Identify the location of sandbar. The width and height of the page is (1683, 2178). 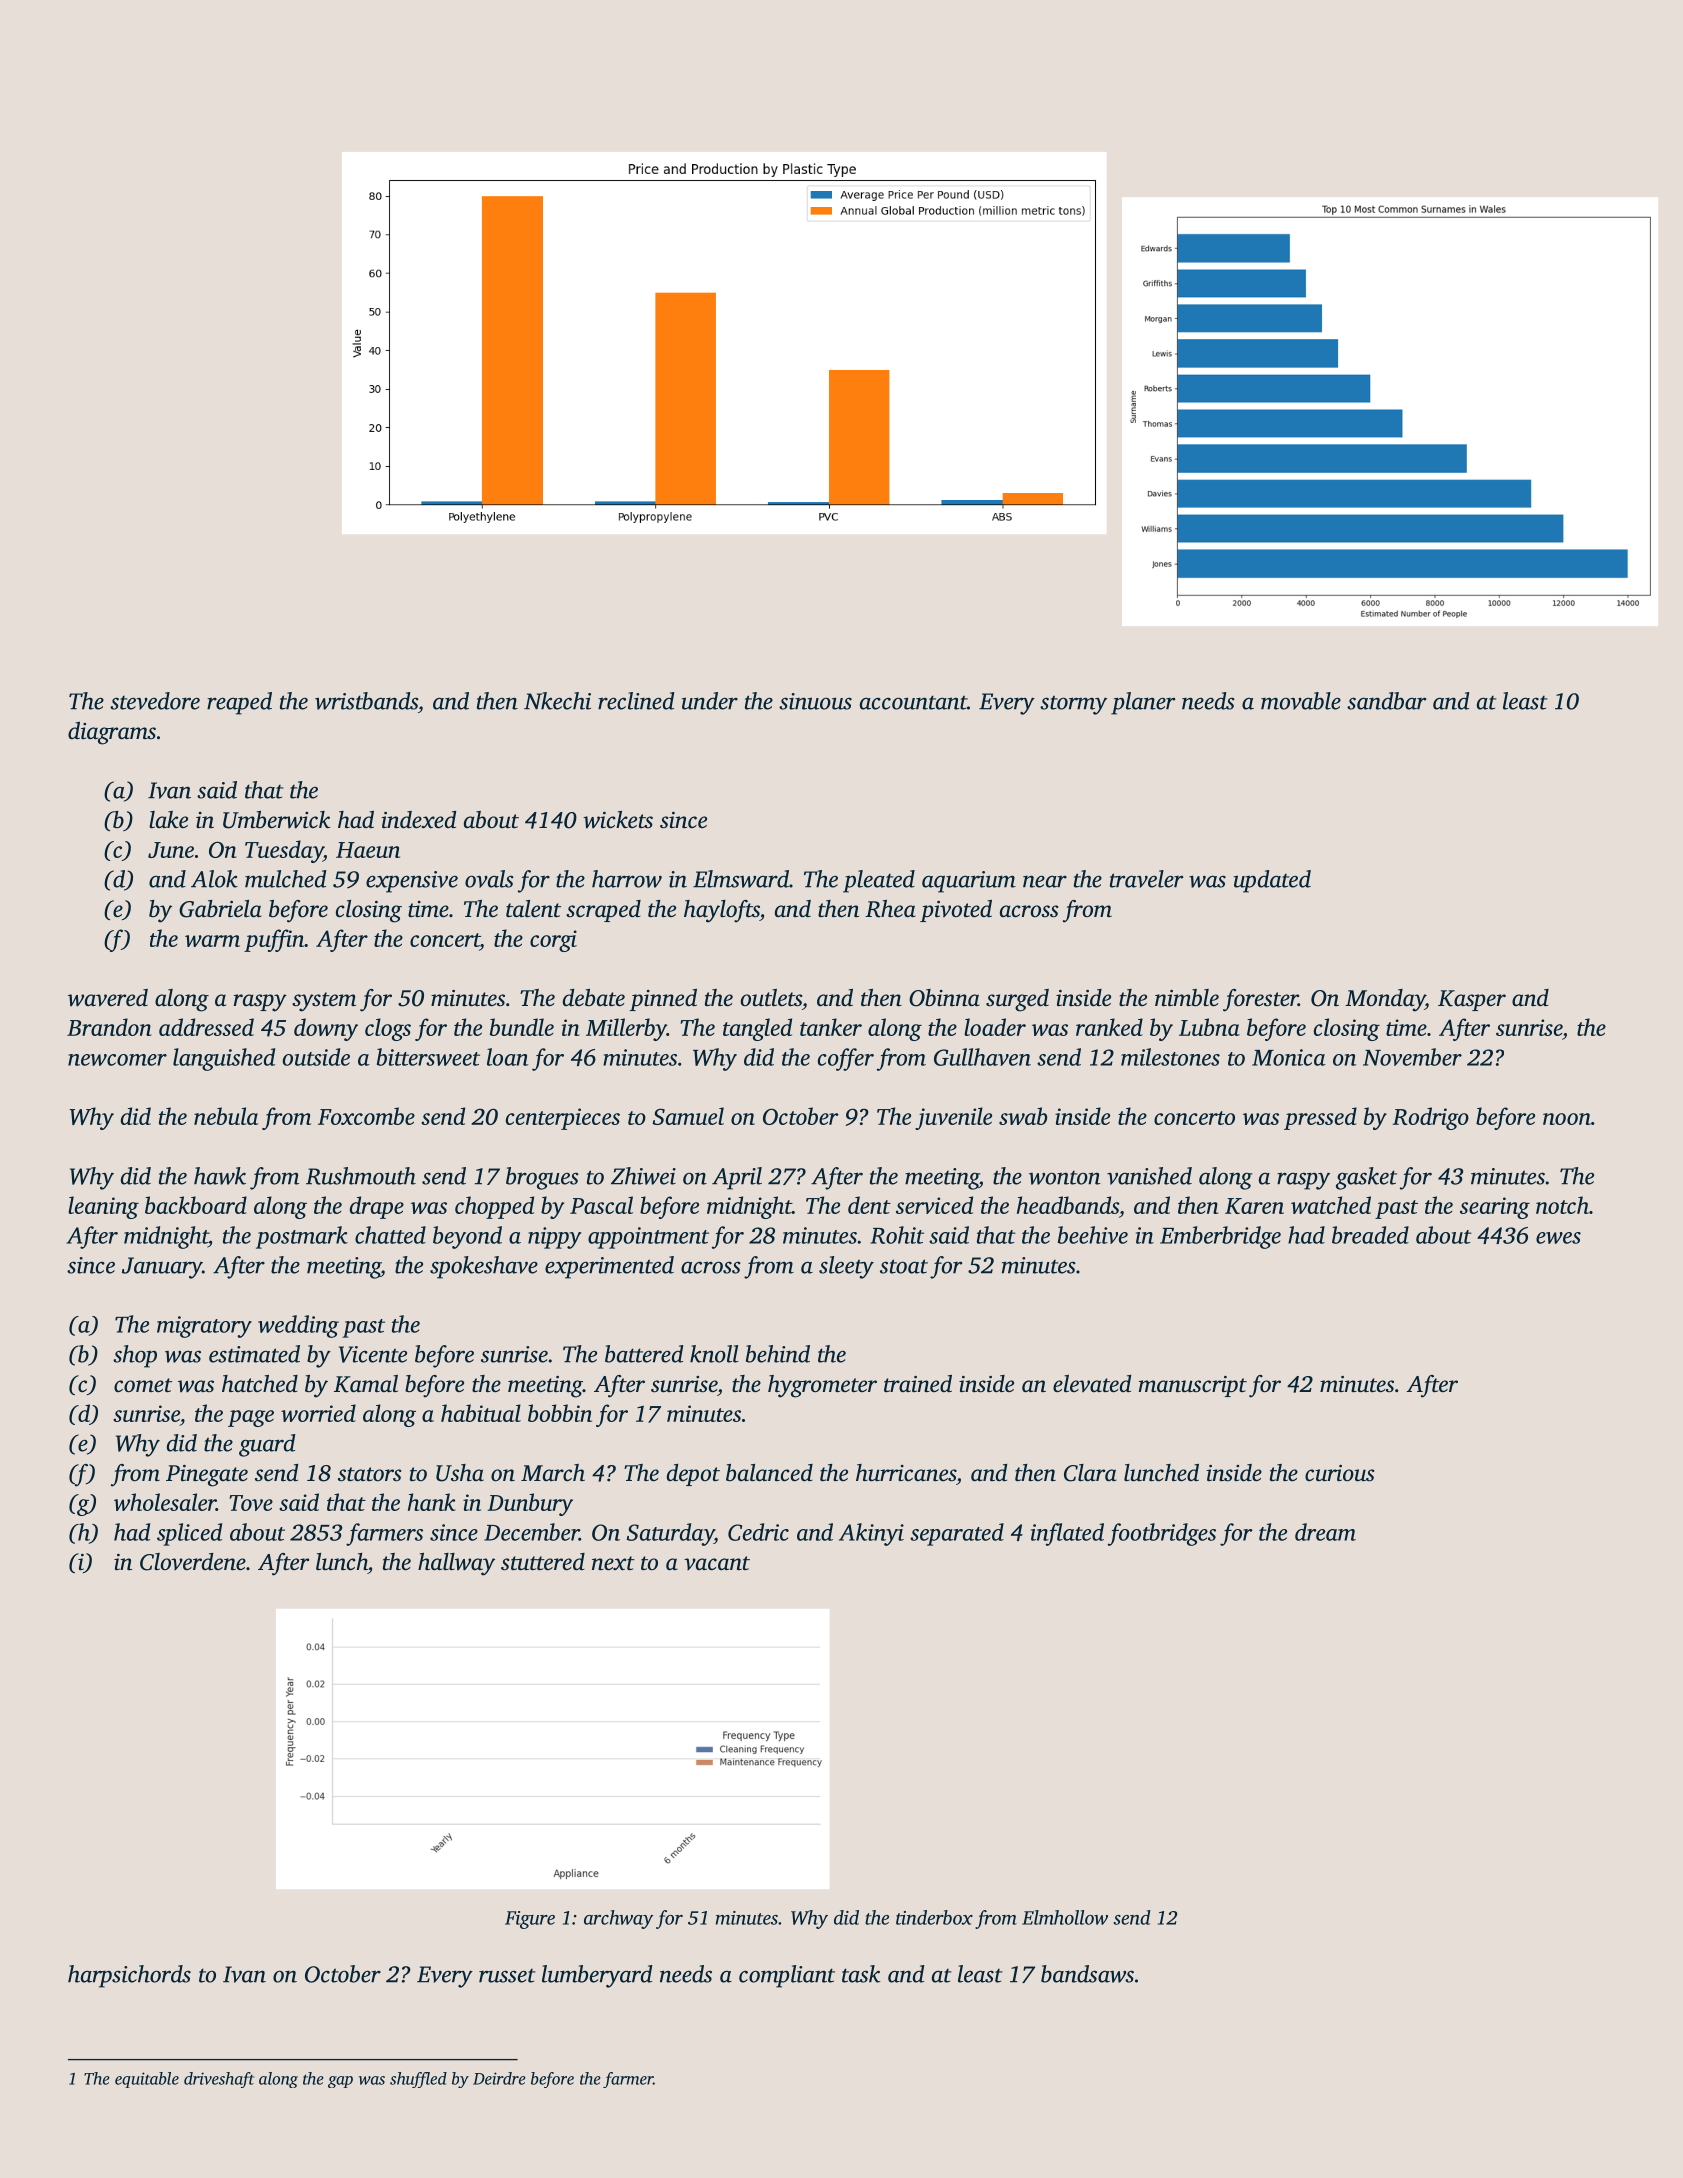
(1386, 701).
